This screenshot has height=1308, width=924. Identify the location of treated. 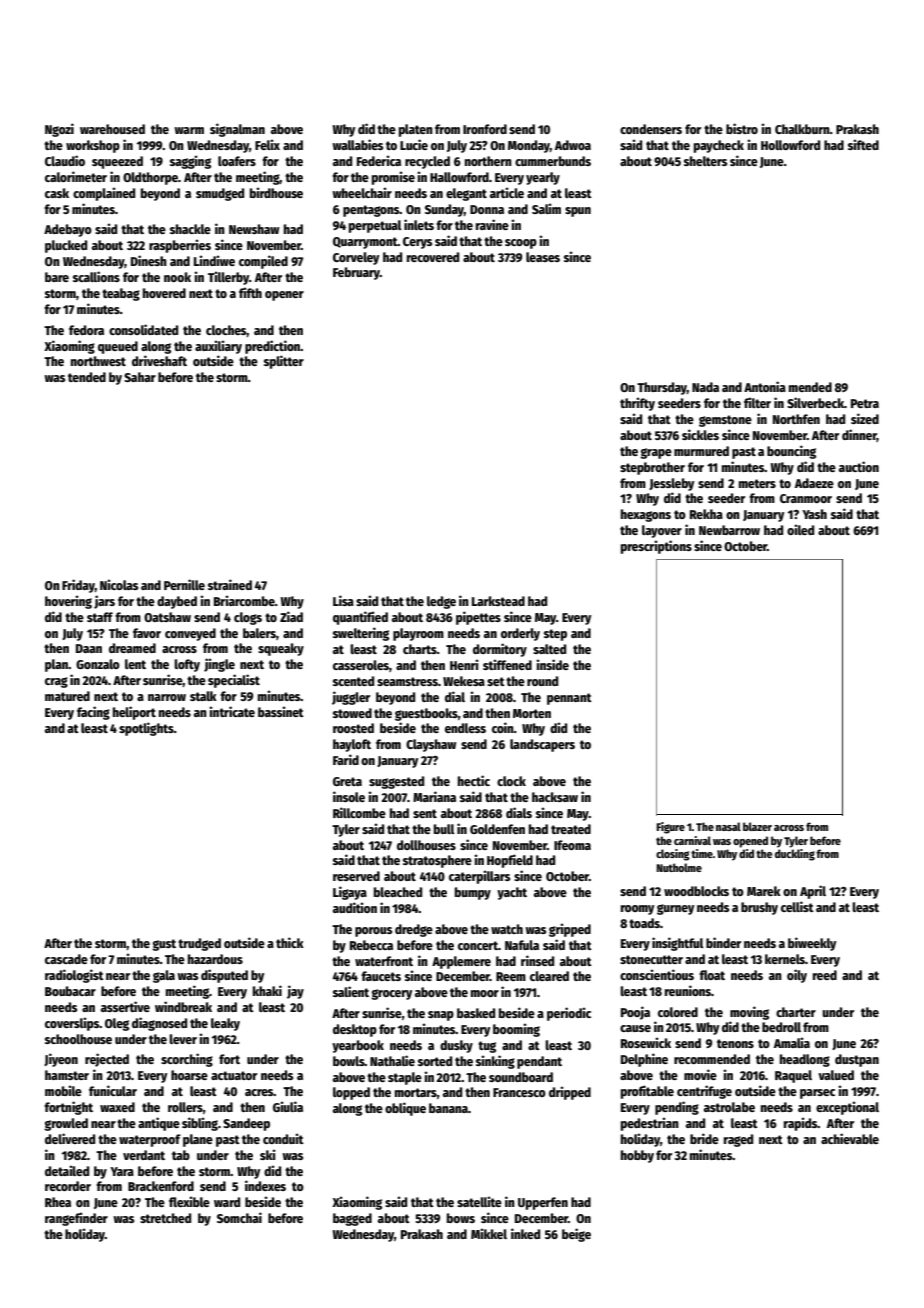
(571, 829).
